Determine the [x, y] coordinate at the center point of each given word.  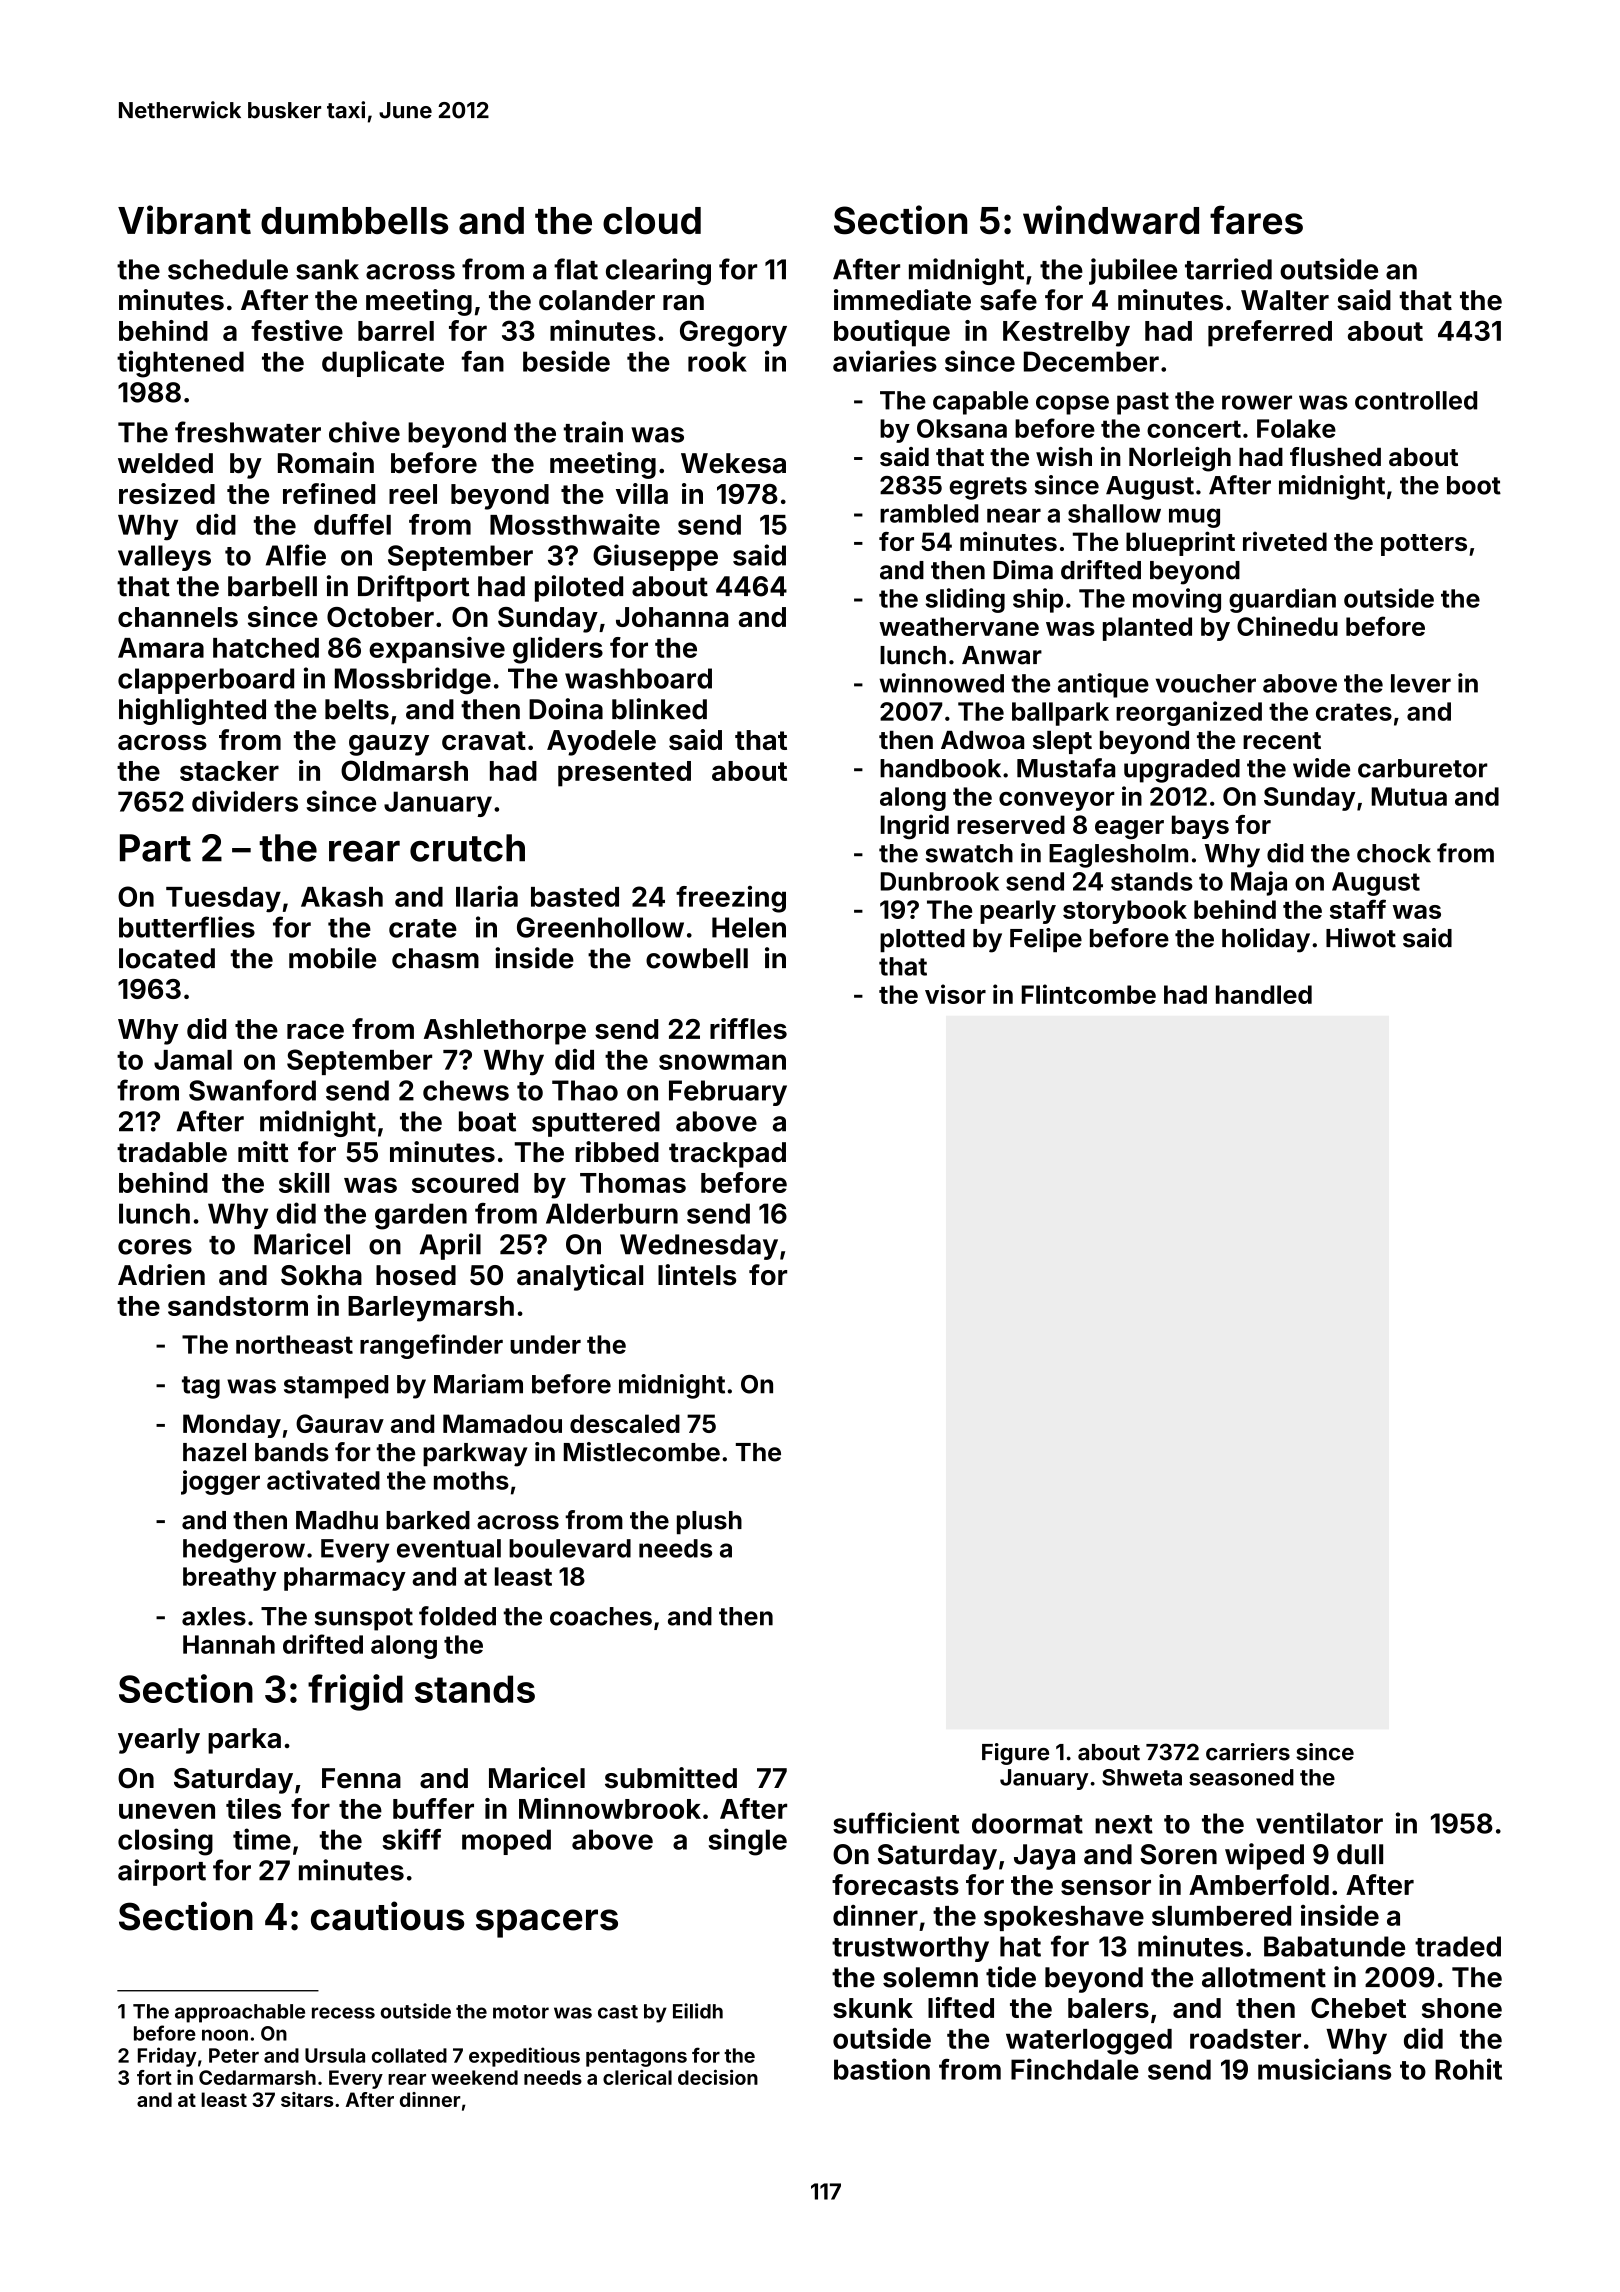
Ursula [335, 2055]
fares [1256, 220]
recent [1282, 741]
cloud [652, 221]
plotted [922, 940]
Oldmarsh [404, 770]
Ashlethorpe [505, 1032]
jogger [220, 1482]
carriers [1248, 1752]
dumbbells [354, 221]
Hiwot [1361, 938]
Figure [1015, 1754]
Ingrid [915, 827]
